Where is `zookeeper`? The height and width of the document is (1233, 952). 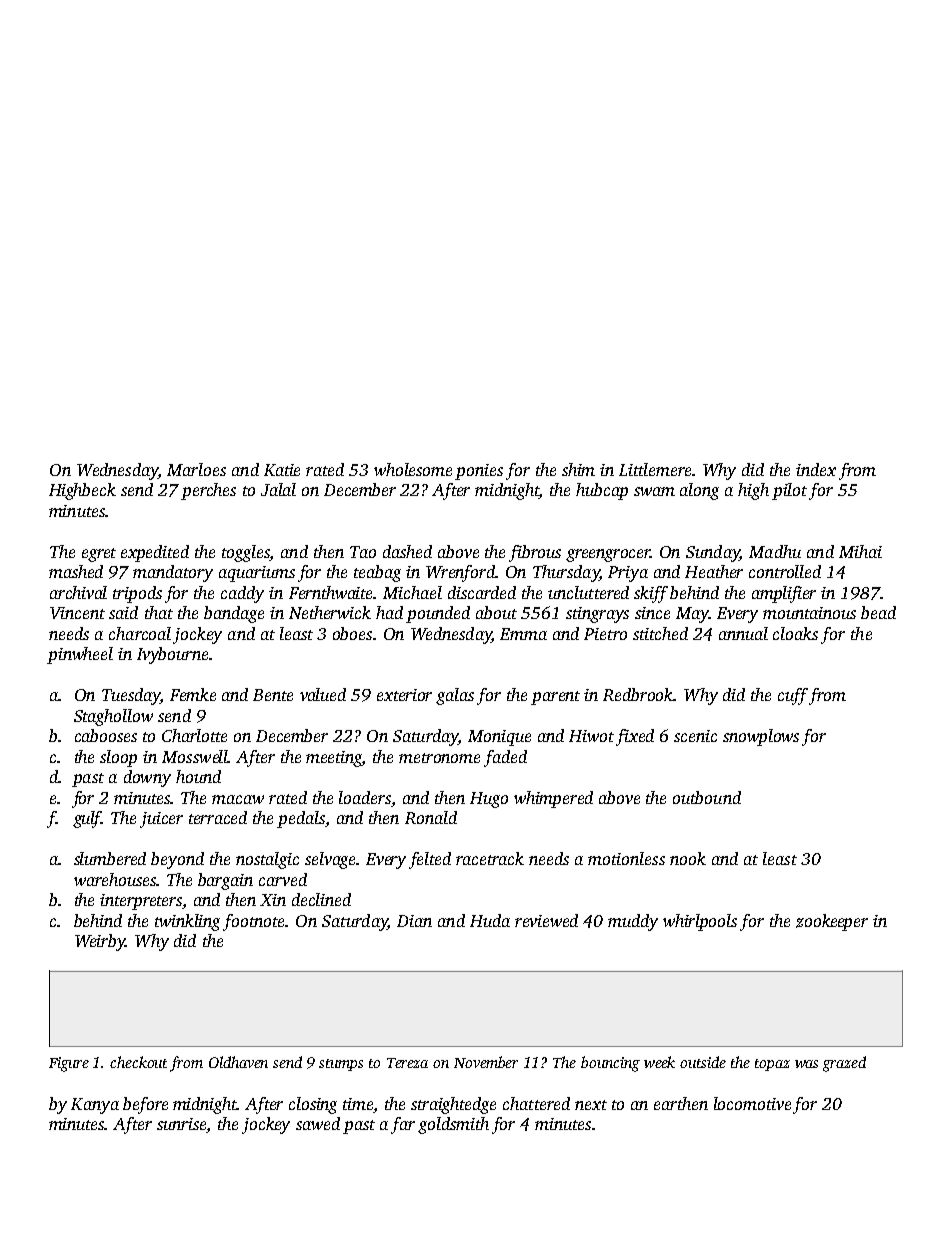
zookeeper is located at coordinates (832, 922).
